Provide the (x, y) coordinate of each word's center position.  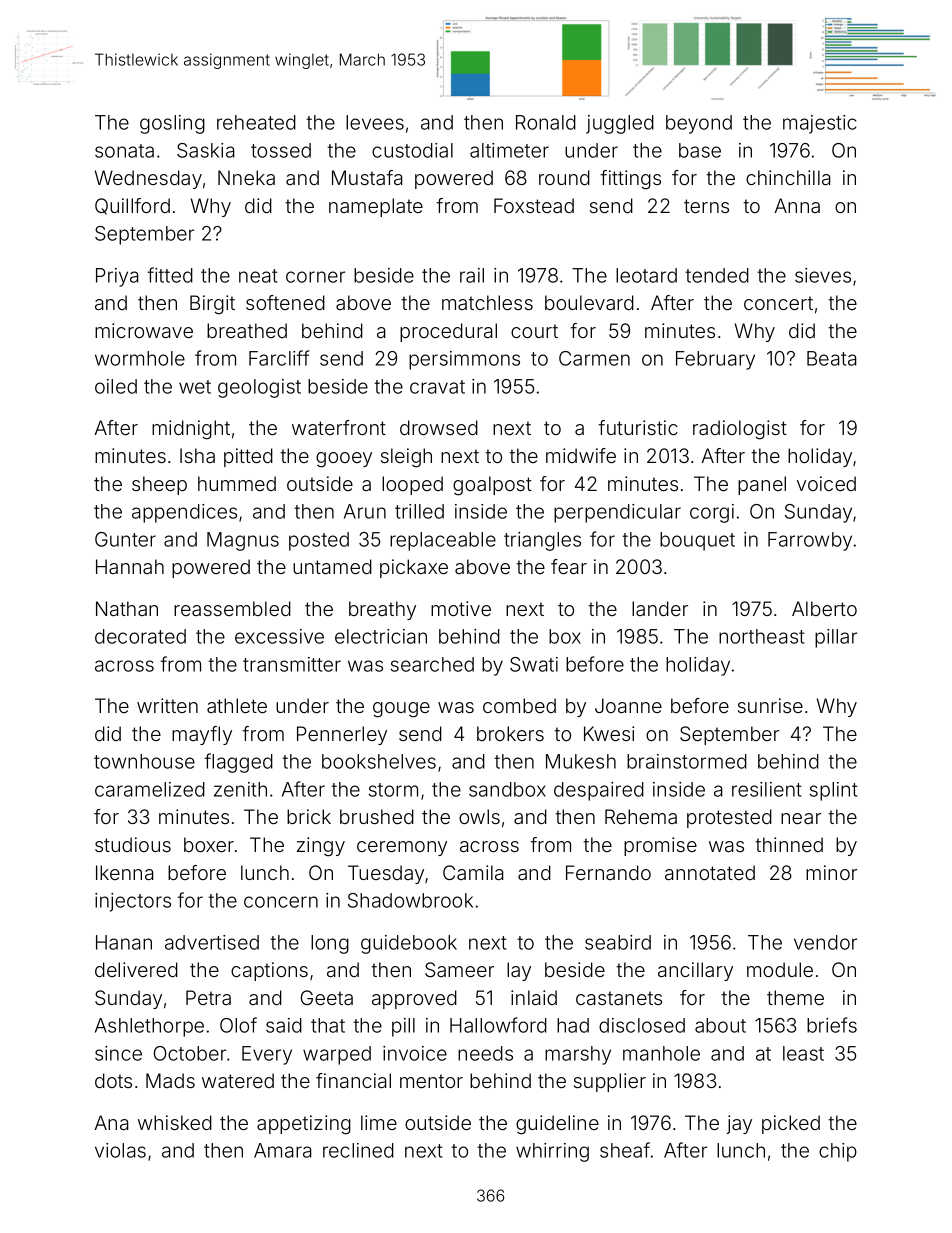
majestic (820, 124)
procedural (448, 332)
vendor (825, 942)
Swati (534, 664)
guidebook (409, 944)
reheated (256, 122)
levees (375, 122)
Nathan (127, 608)
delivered (136, 969)
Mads (170, 1080)
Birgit (212, 305)
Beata (831, 358)
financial (353, 1080)
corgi (712, 513)
